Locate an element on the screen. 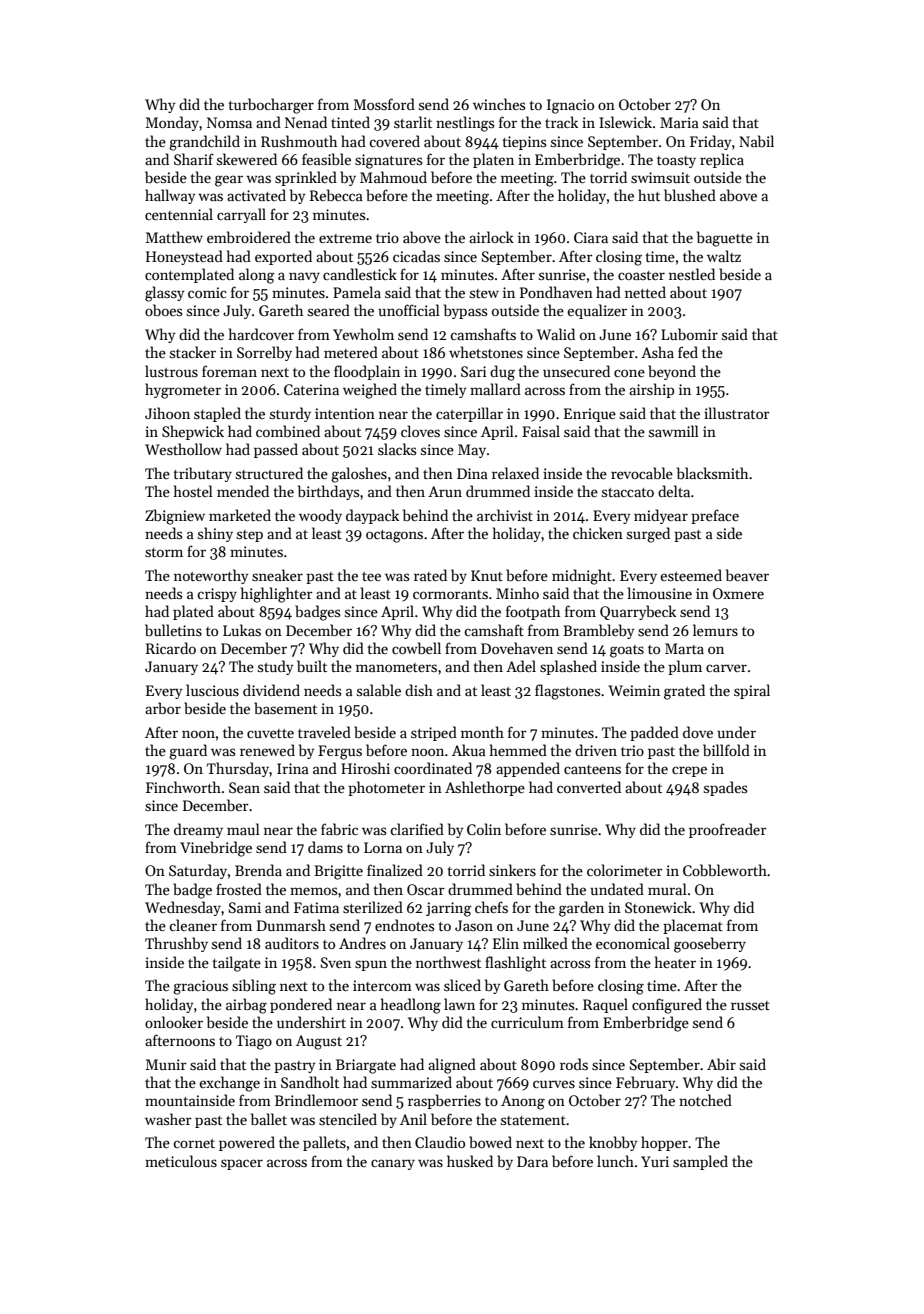  billfold is located at coordinates (726, 750).
